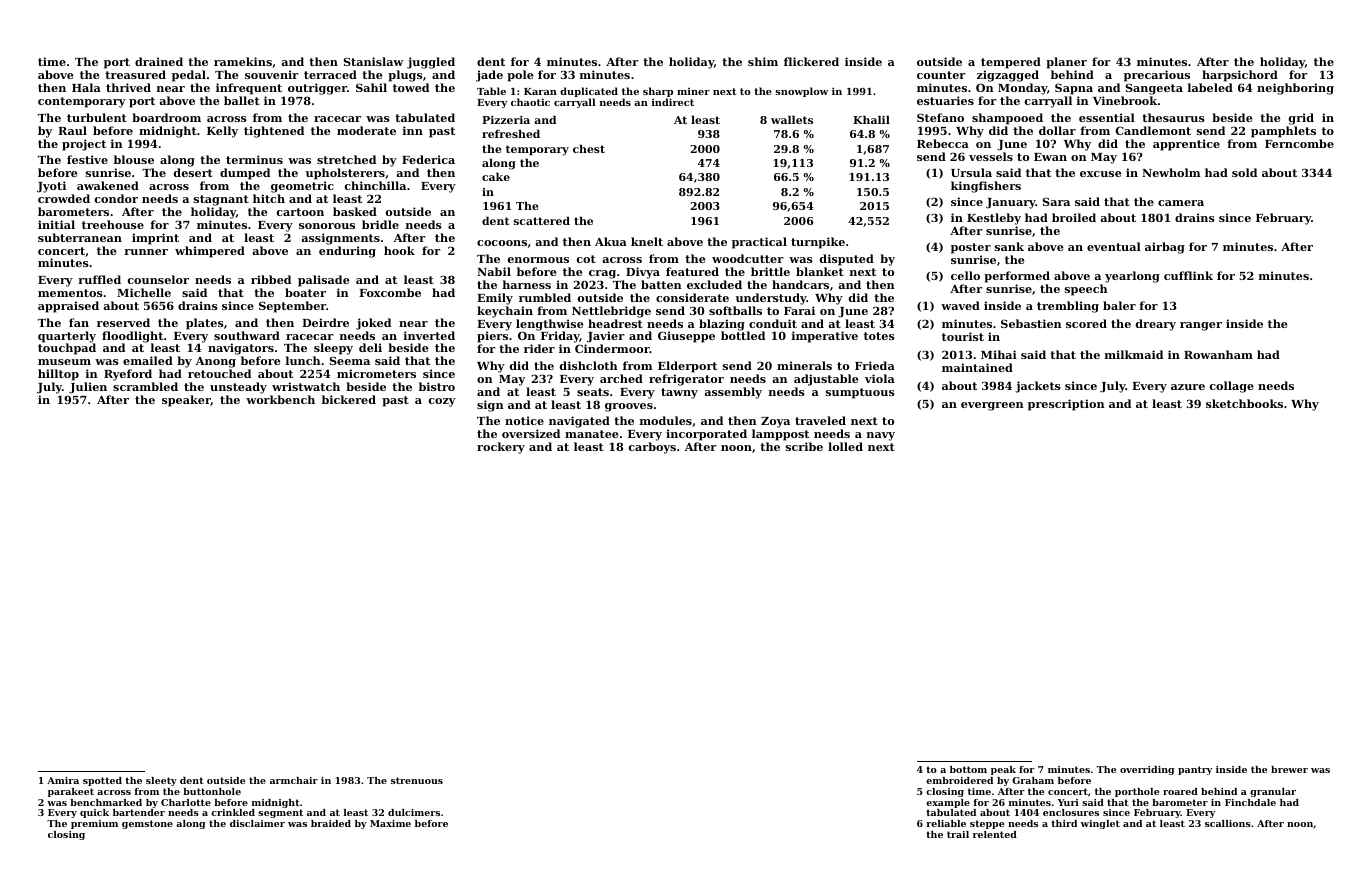 The image size is (1372, 887). Describe the element at coordinates (968, 769) in the screenshot. I see `bottom` at that location.
